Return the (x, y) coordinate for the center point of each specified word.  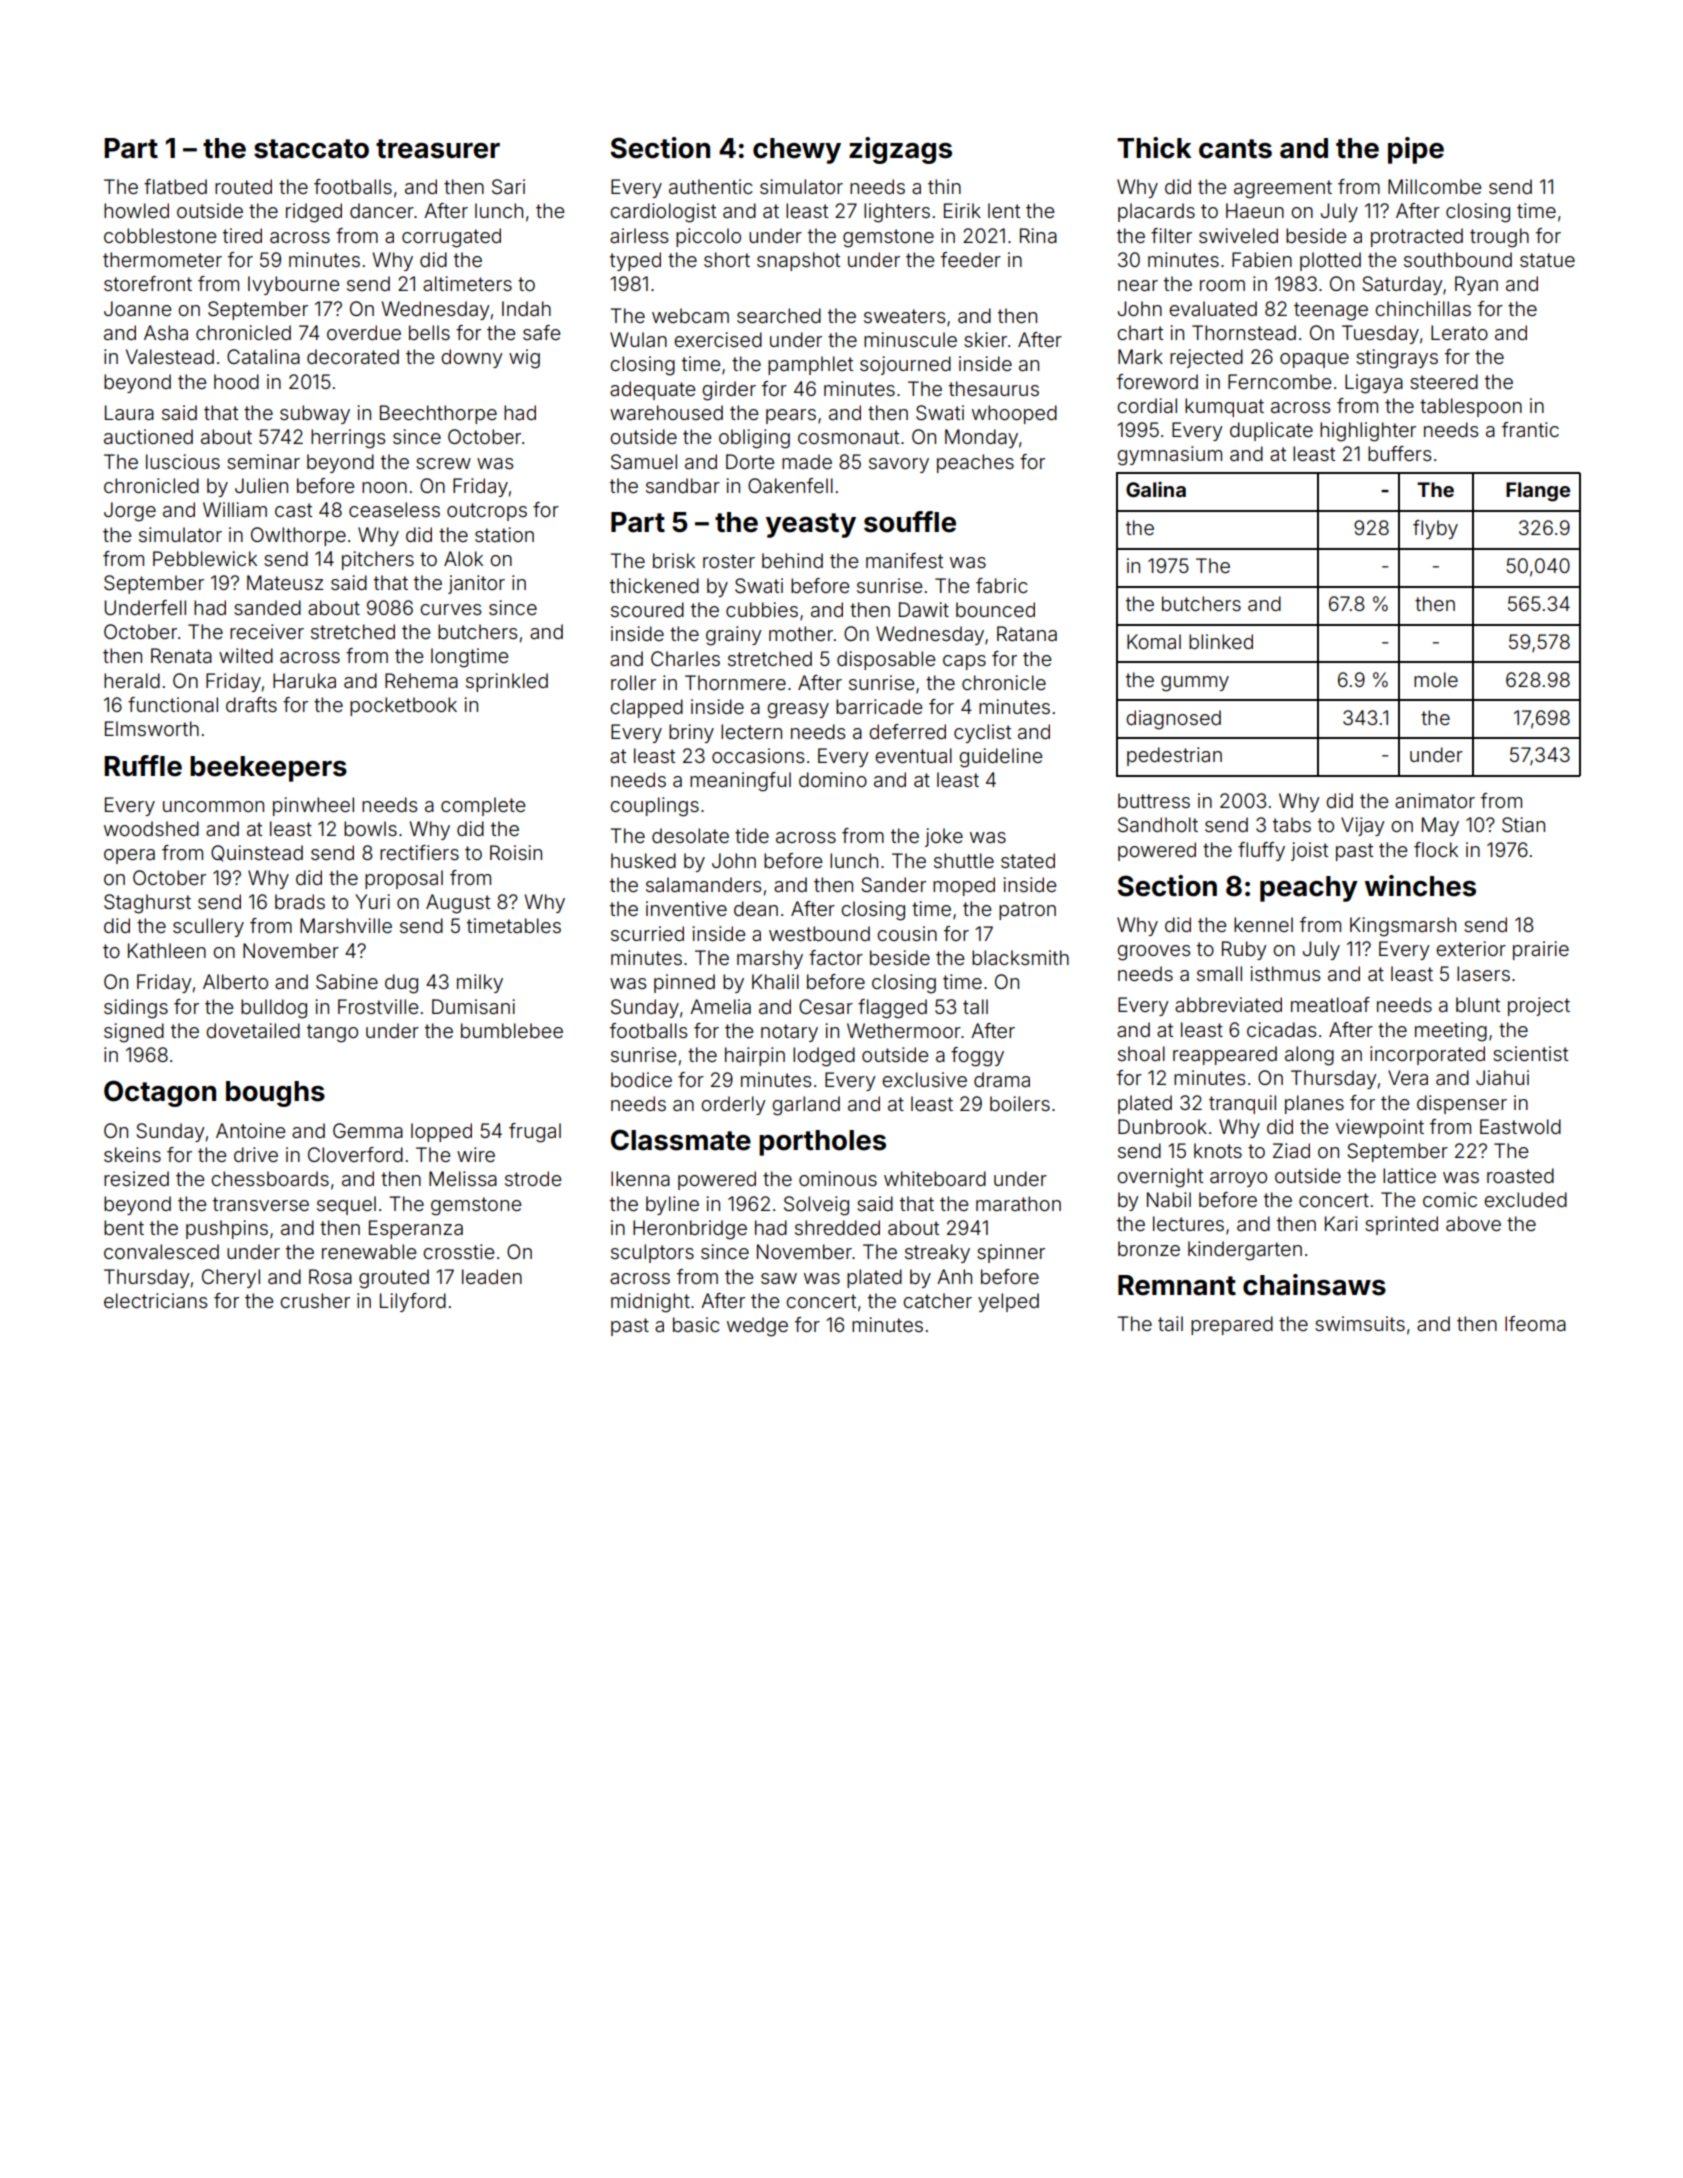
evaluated (1213, 308)
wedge (757, 1327)
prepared (1232, 1325)
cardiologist (663, 213)
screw (443, 463)
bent (124, 1227)
